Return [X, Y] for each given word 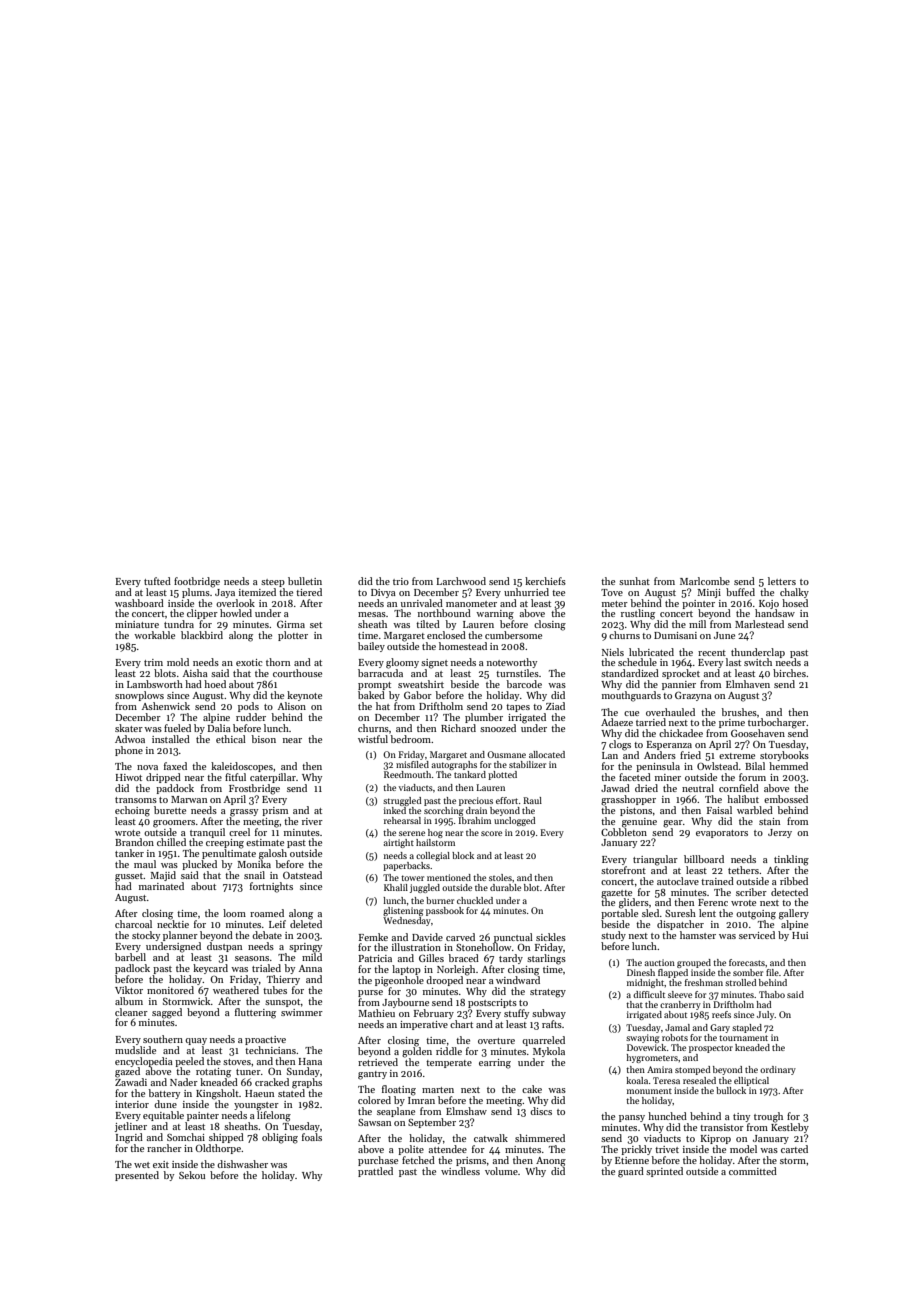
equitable [163, 1116]
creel [239, 832]
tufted [157, 581]
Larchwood [461, 581]
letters [782, 581]
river [312, 821]
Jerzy [780, 833]
